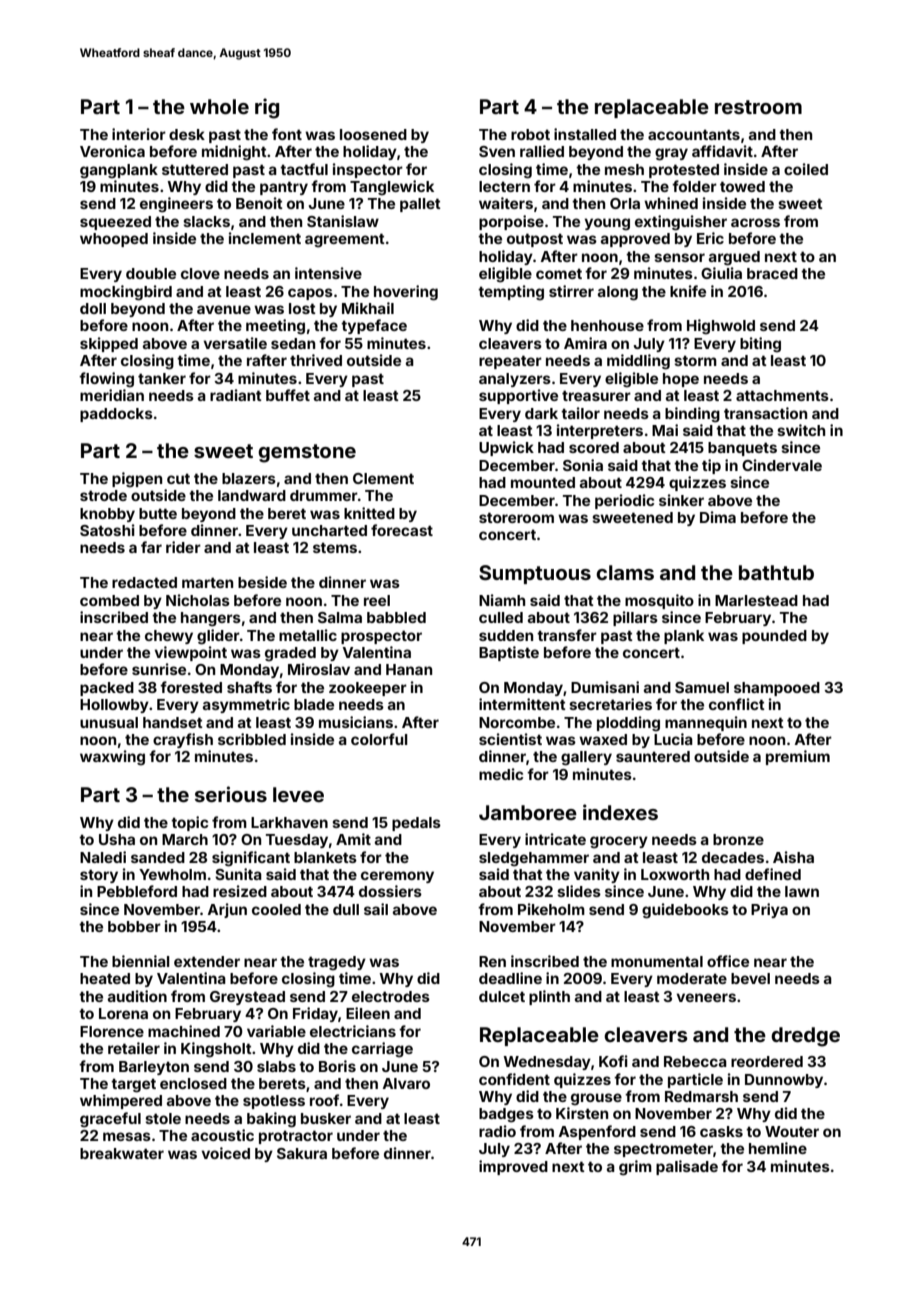 The height and width of the document is (1308, 924). What do you see at coordinates (758, 107) in the document?
I see `restroom` at bounding box center [758, 107].
